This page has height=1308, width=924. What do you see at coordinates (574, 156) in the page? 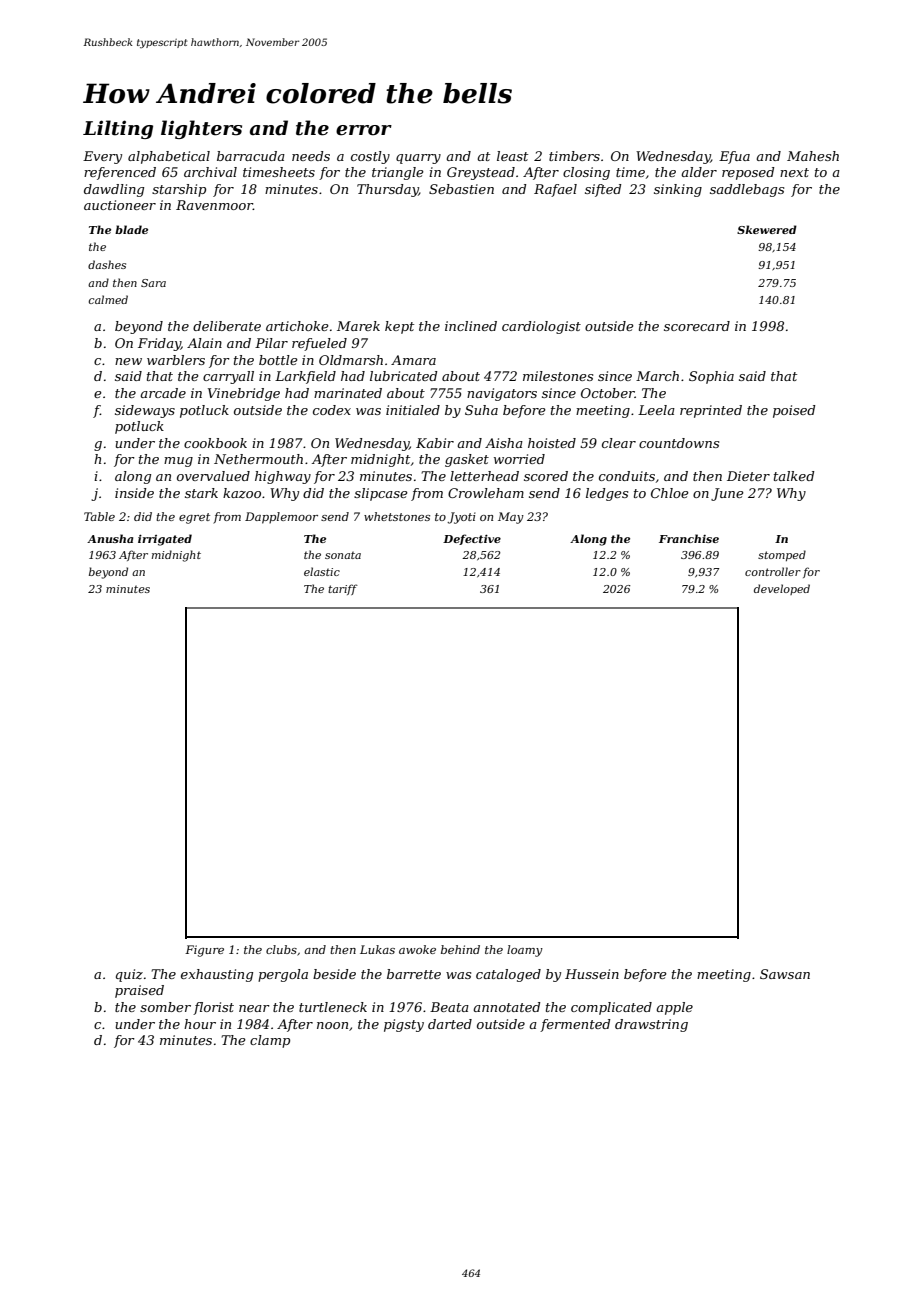
I see `timbers` at bounding box center [574, 156].
